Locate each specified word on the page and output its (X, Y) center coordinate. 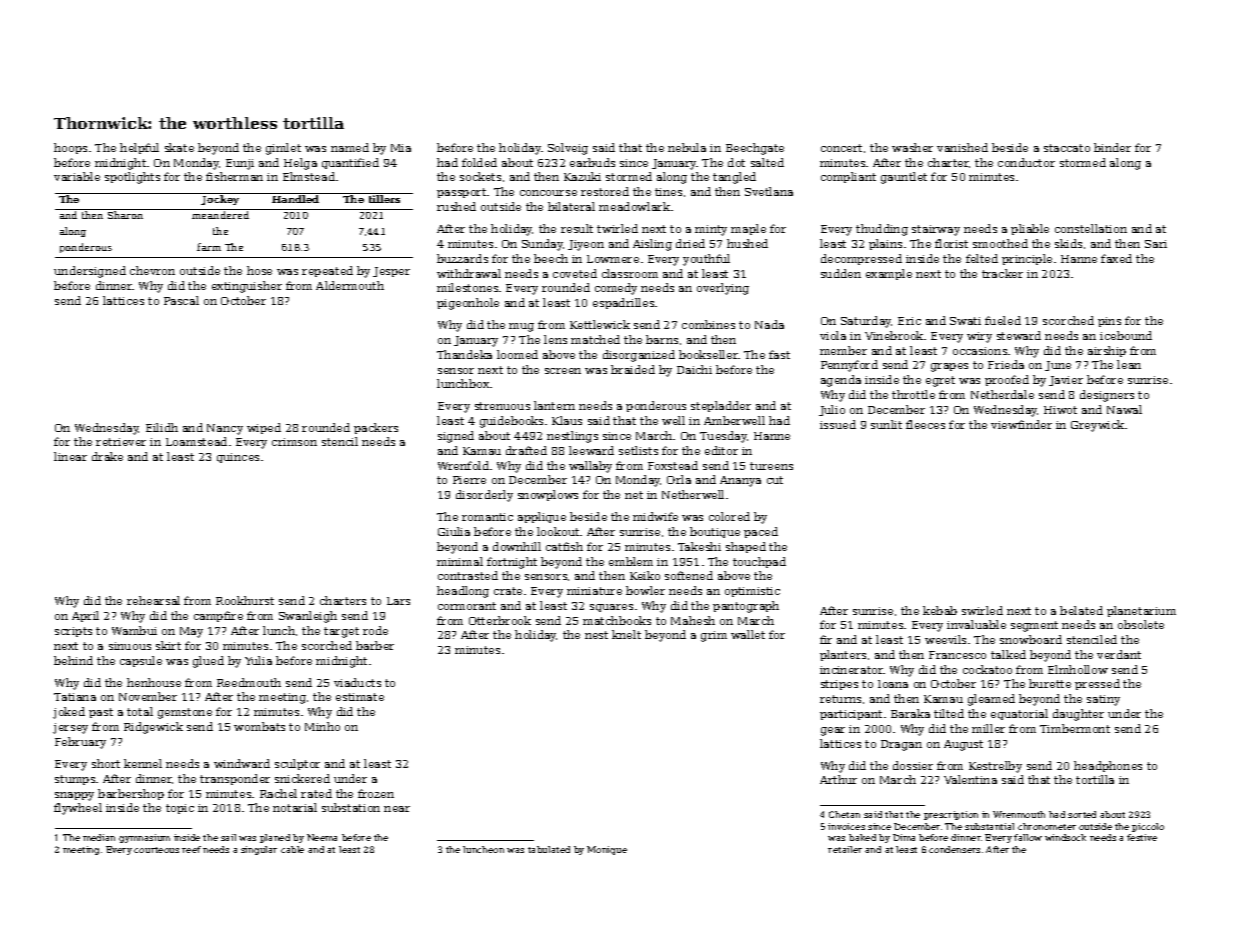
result (577, 228)
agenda (841, 381)
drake (107, 456)
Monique (607, 850)
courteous (156, 850)
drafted (526, 450)
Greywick (1097, 426)
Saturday (866, 322)
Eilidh (162, 427)
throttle (913, 394)
